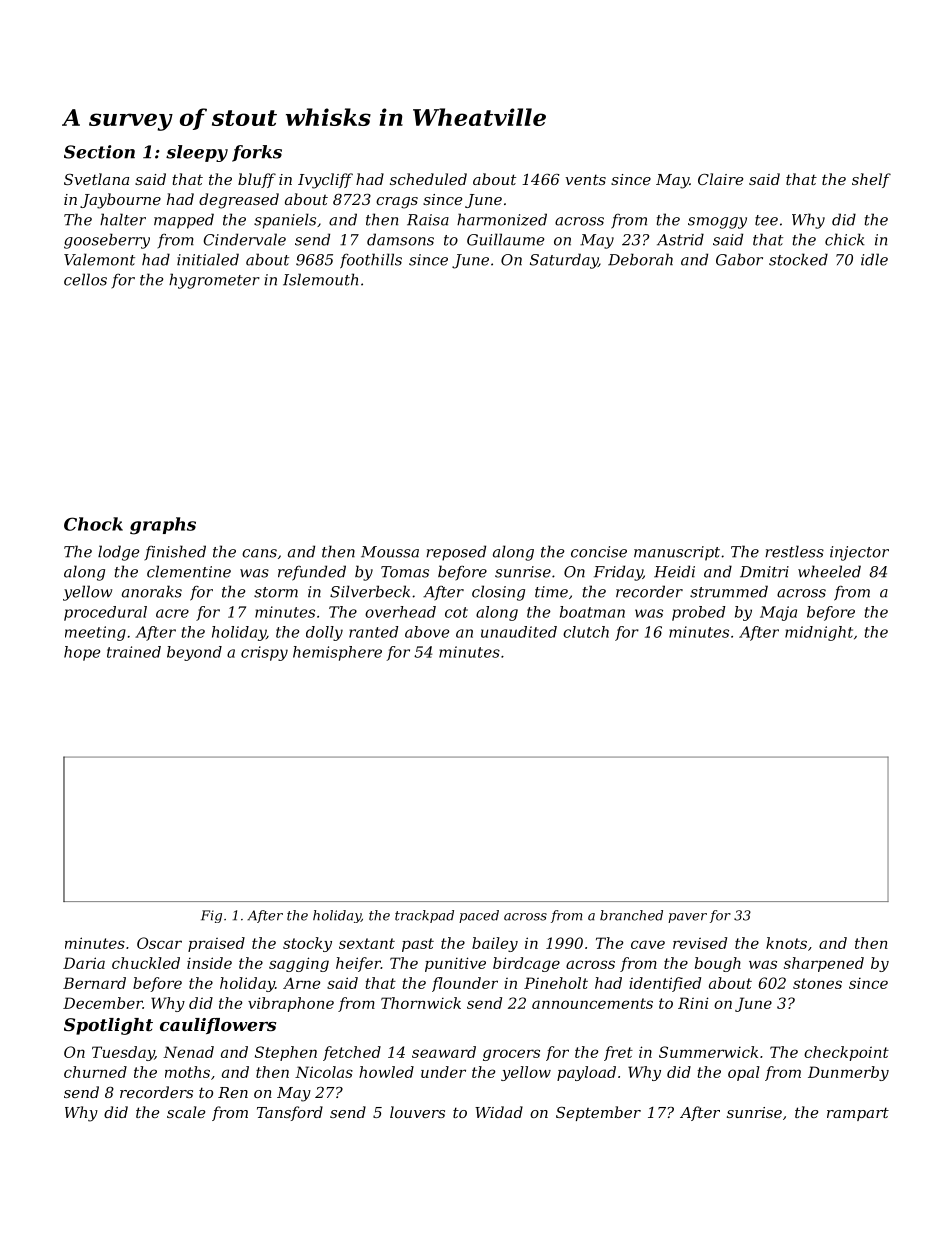 The height and width of the screenshot is (1233, 952). Describe the element at coordinates (257, 153) in the screenshot. I see `forks` at that location.
